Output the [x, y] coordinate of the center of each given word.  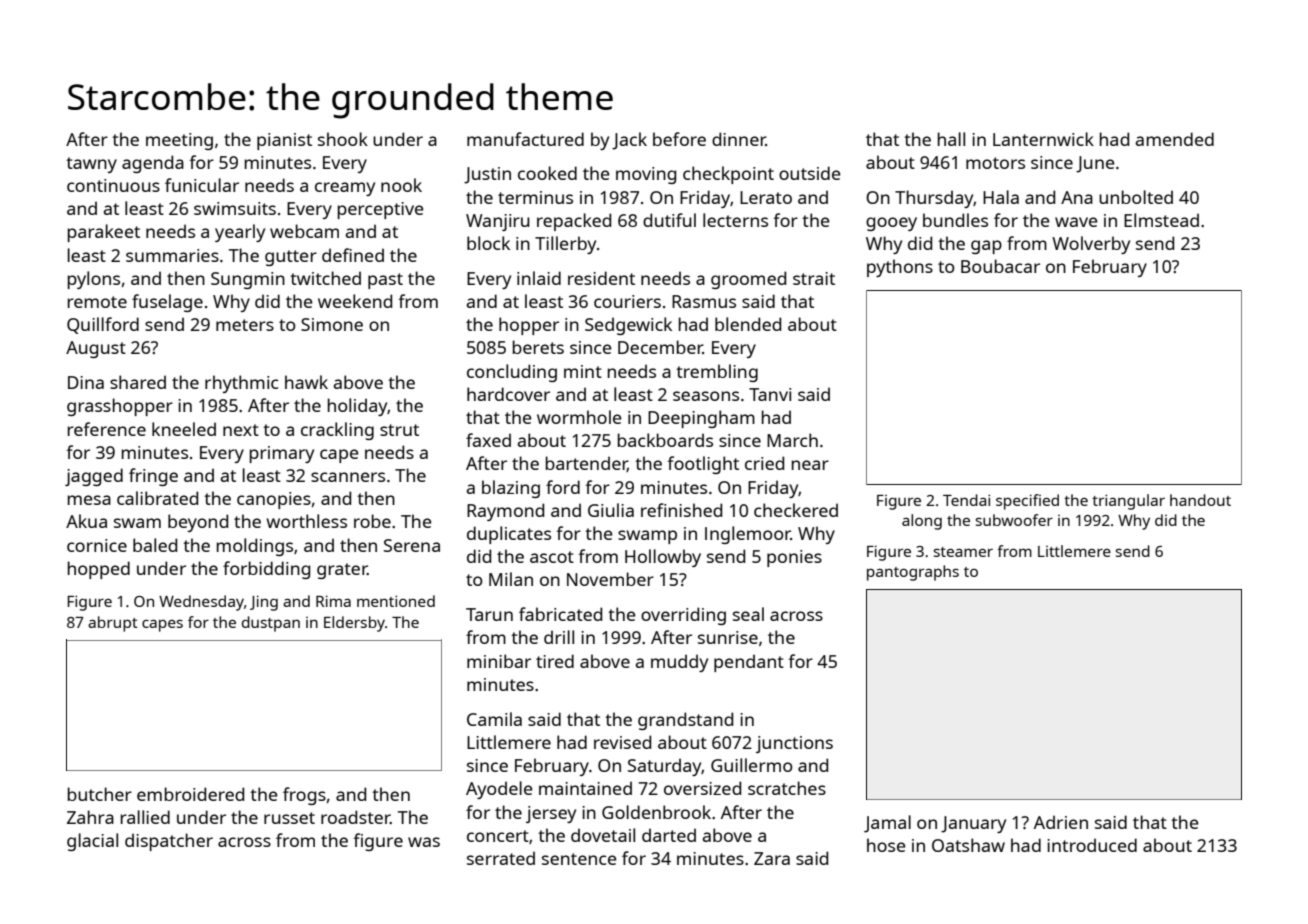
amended [1175, 139]
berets [538, 347]
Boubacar [1000, 266]
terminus [535, 197]
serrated [501, 858]
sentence [579, 859]
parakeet [104, 233]
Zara [772, 858]
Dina [86, 382]
